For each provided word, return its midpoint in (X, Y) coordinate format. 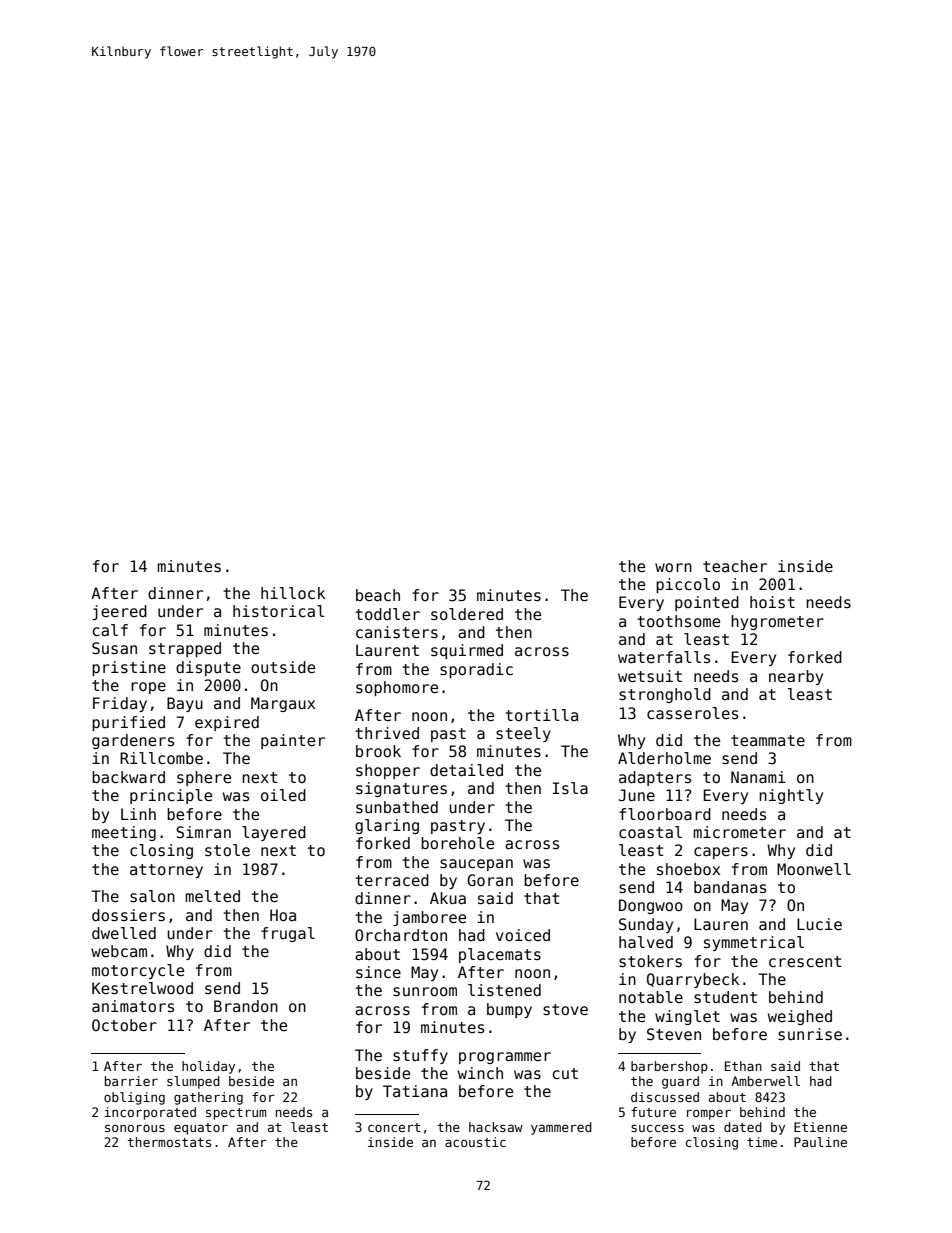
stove (565, 1010)
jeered (119, 612)
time (762, 1142)
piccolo (688, 585)
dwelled (124, 933)
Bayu (185, 704)
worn (673, 567)
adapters (655, 778)
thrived (387, 733)
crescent (805, 962)
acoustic (475, 1142)
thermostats (169, 1142)
